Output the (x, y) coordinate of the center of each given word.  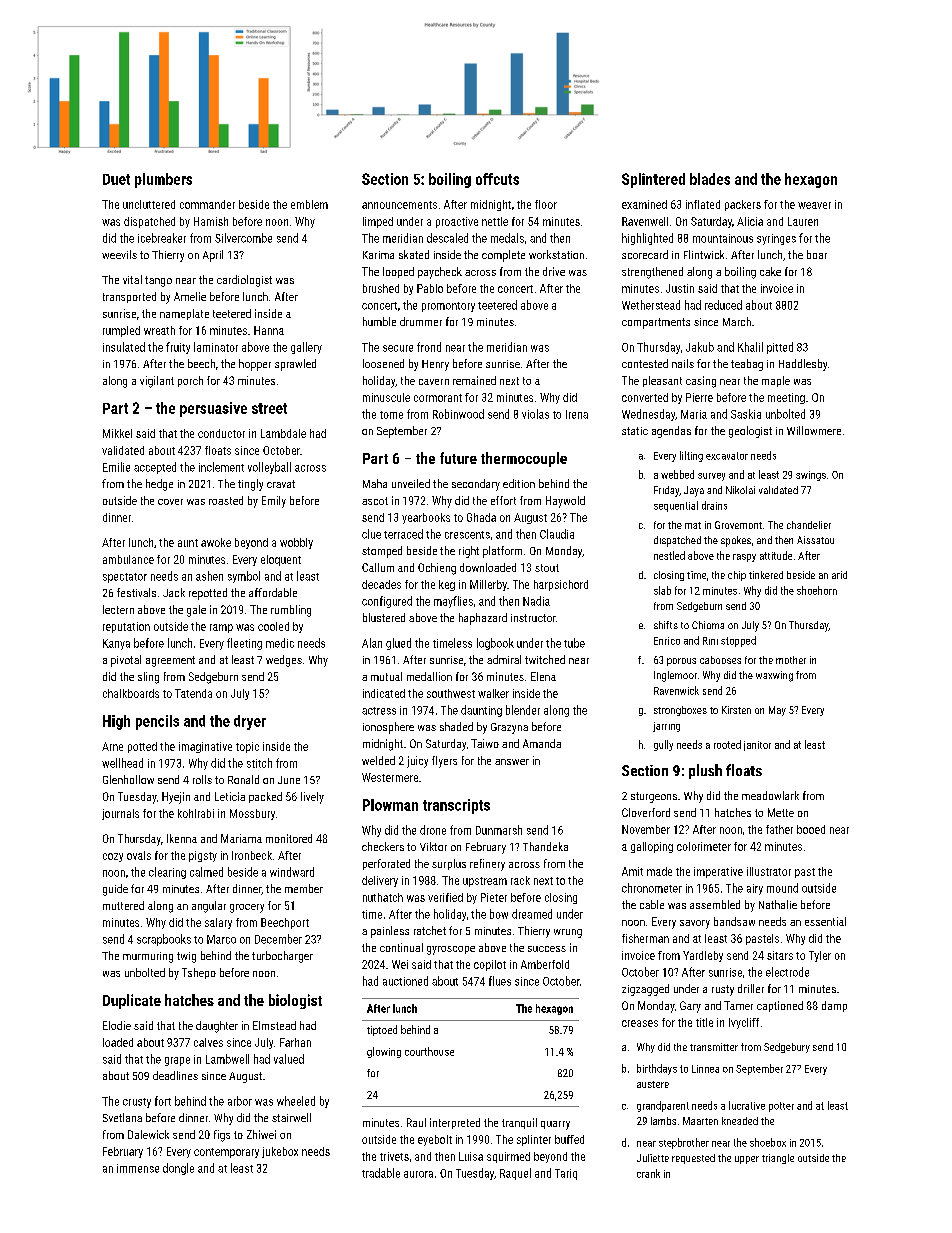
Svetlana (122, 1117)
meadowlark (770, 795)
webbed (677, 474)
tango (158, 281)
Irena (577, 414)
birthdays (657, 1069)
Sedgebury (787, 1048)
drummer (421, 321)
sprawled (295, 365)
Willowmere (814, 430)
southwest (451, 693)
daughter (217, 1027)
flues (500, 981)
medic (280, 643)
